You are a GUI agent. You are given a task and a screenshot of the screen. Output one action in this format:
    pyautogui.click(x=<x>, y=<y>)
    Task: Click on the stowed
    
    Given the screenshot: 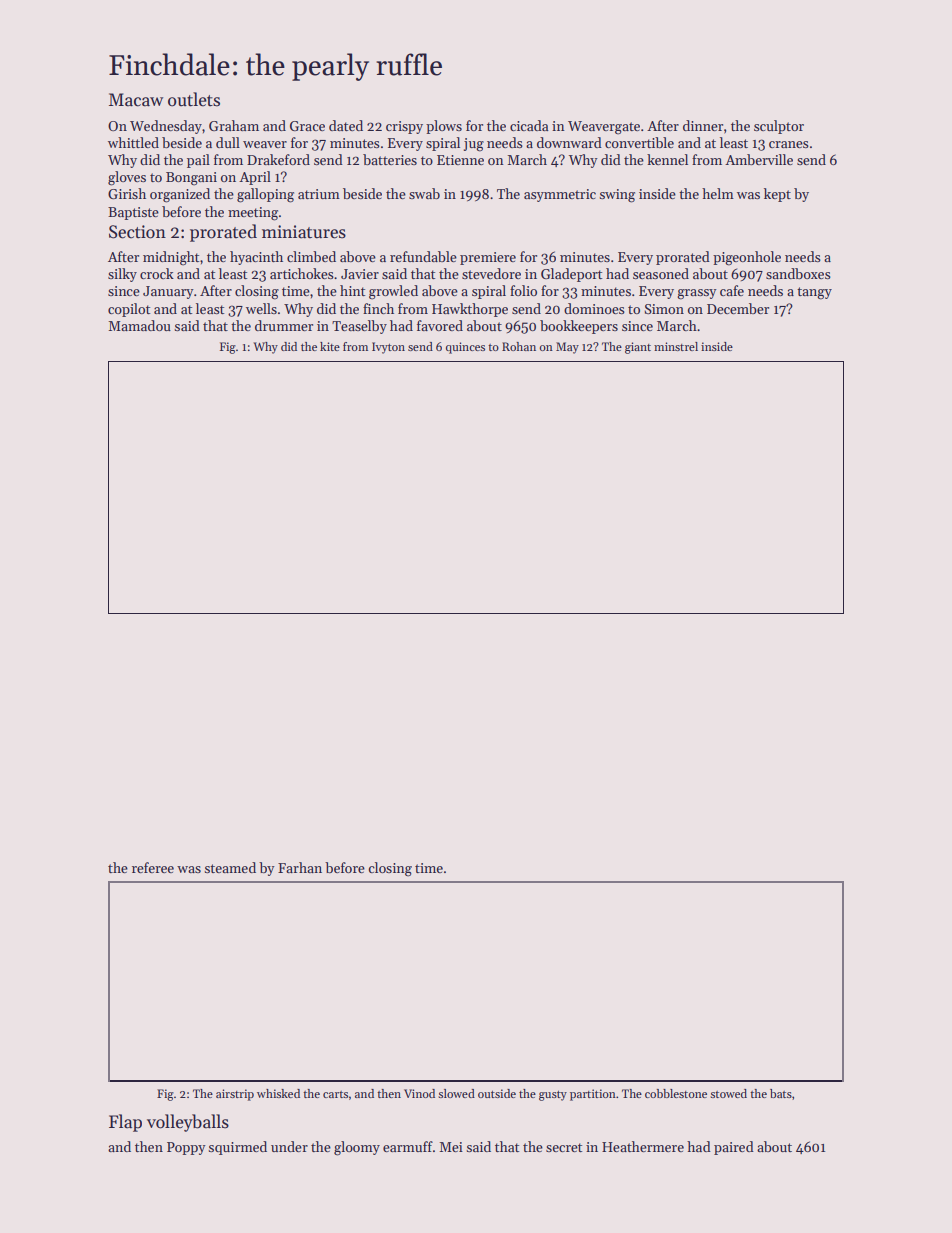 What is the action you would take?
    pyautogui.click(x=728, y=1093)
